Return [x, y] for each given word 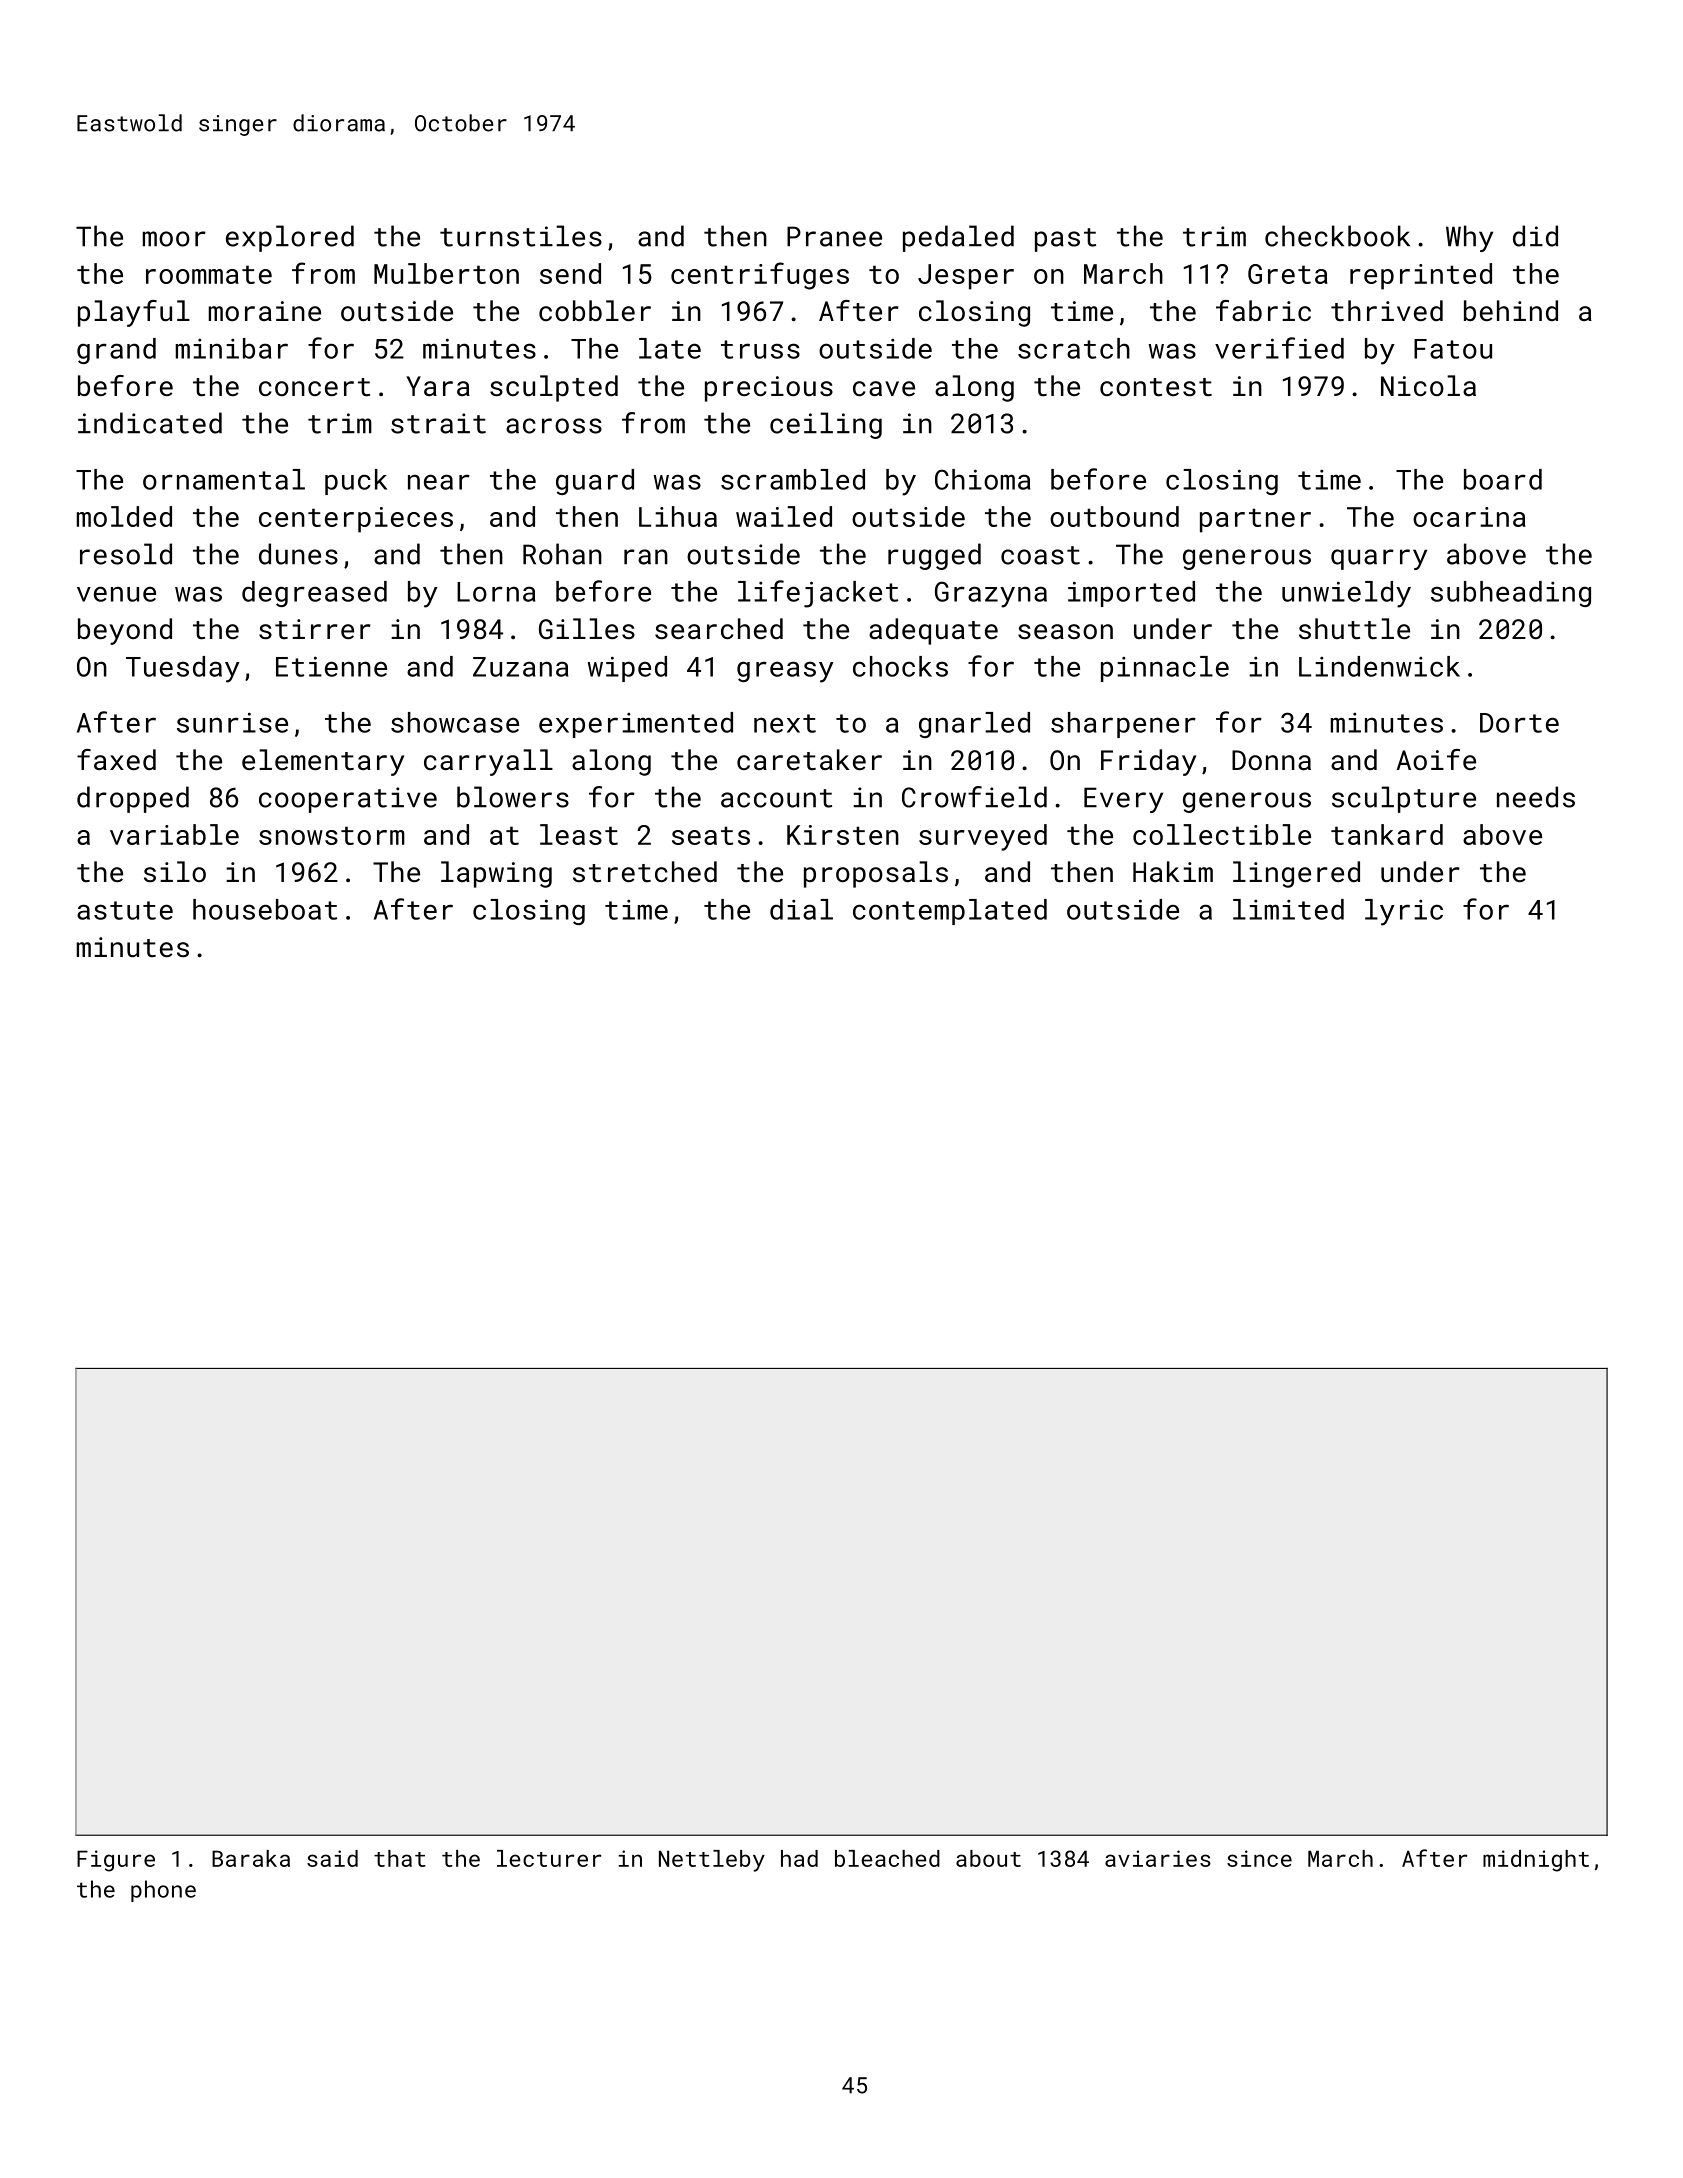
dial [801, 909]
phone [163, 1891]
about [988, 1858]
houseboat [265, 909]
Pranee [834, 236]
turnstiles [521, 236]
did [1535, 236]
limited [1288, 909]
